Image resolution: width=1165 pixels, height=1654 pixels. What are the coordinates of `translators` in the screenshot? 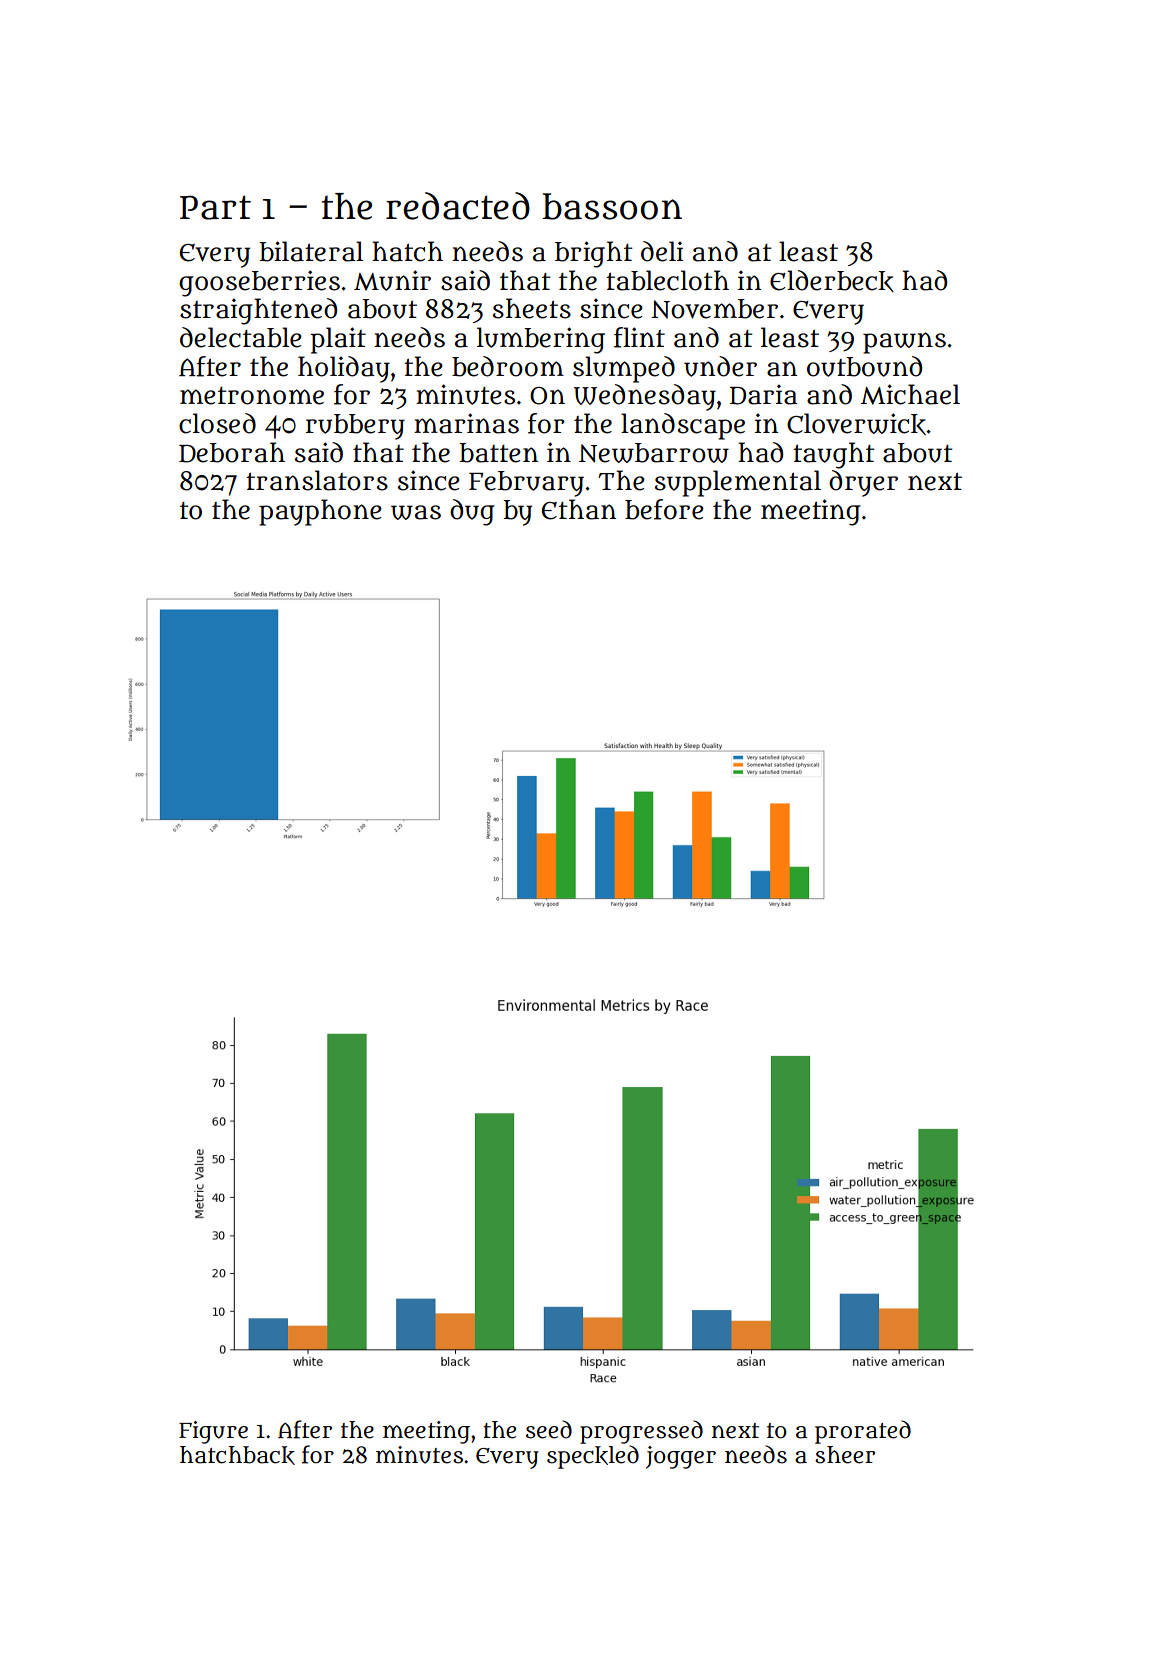 It's located at (317, 480).
